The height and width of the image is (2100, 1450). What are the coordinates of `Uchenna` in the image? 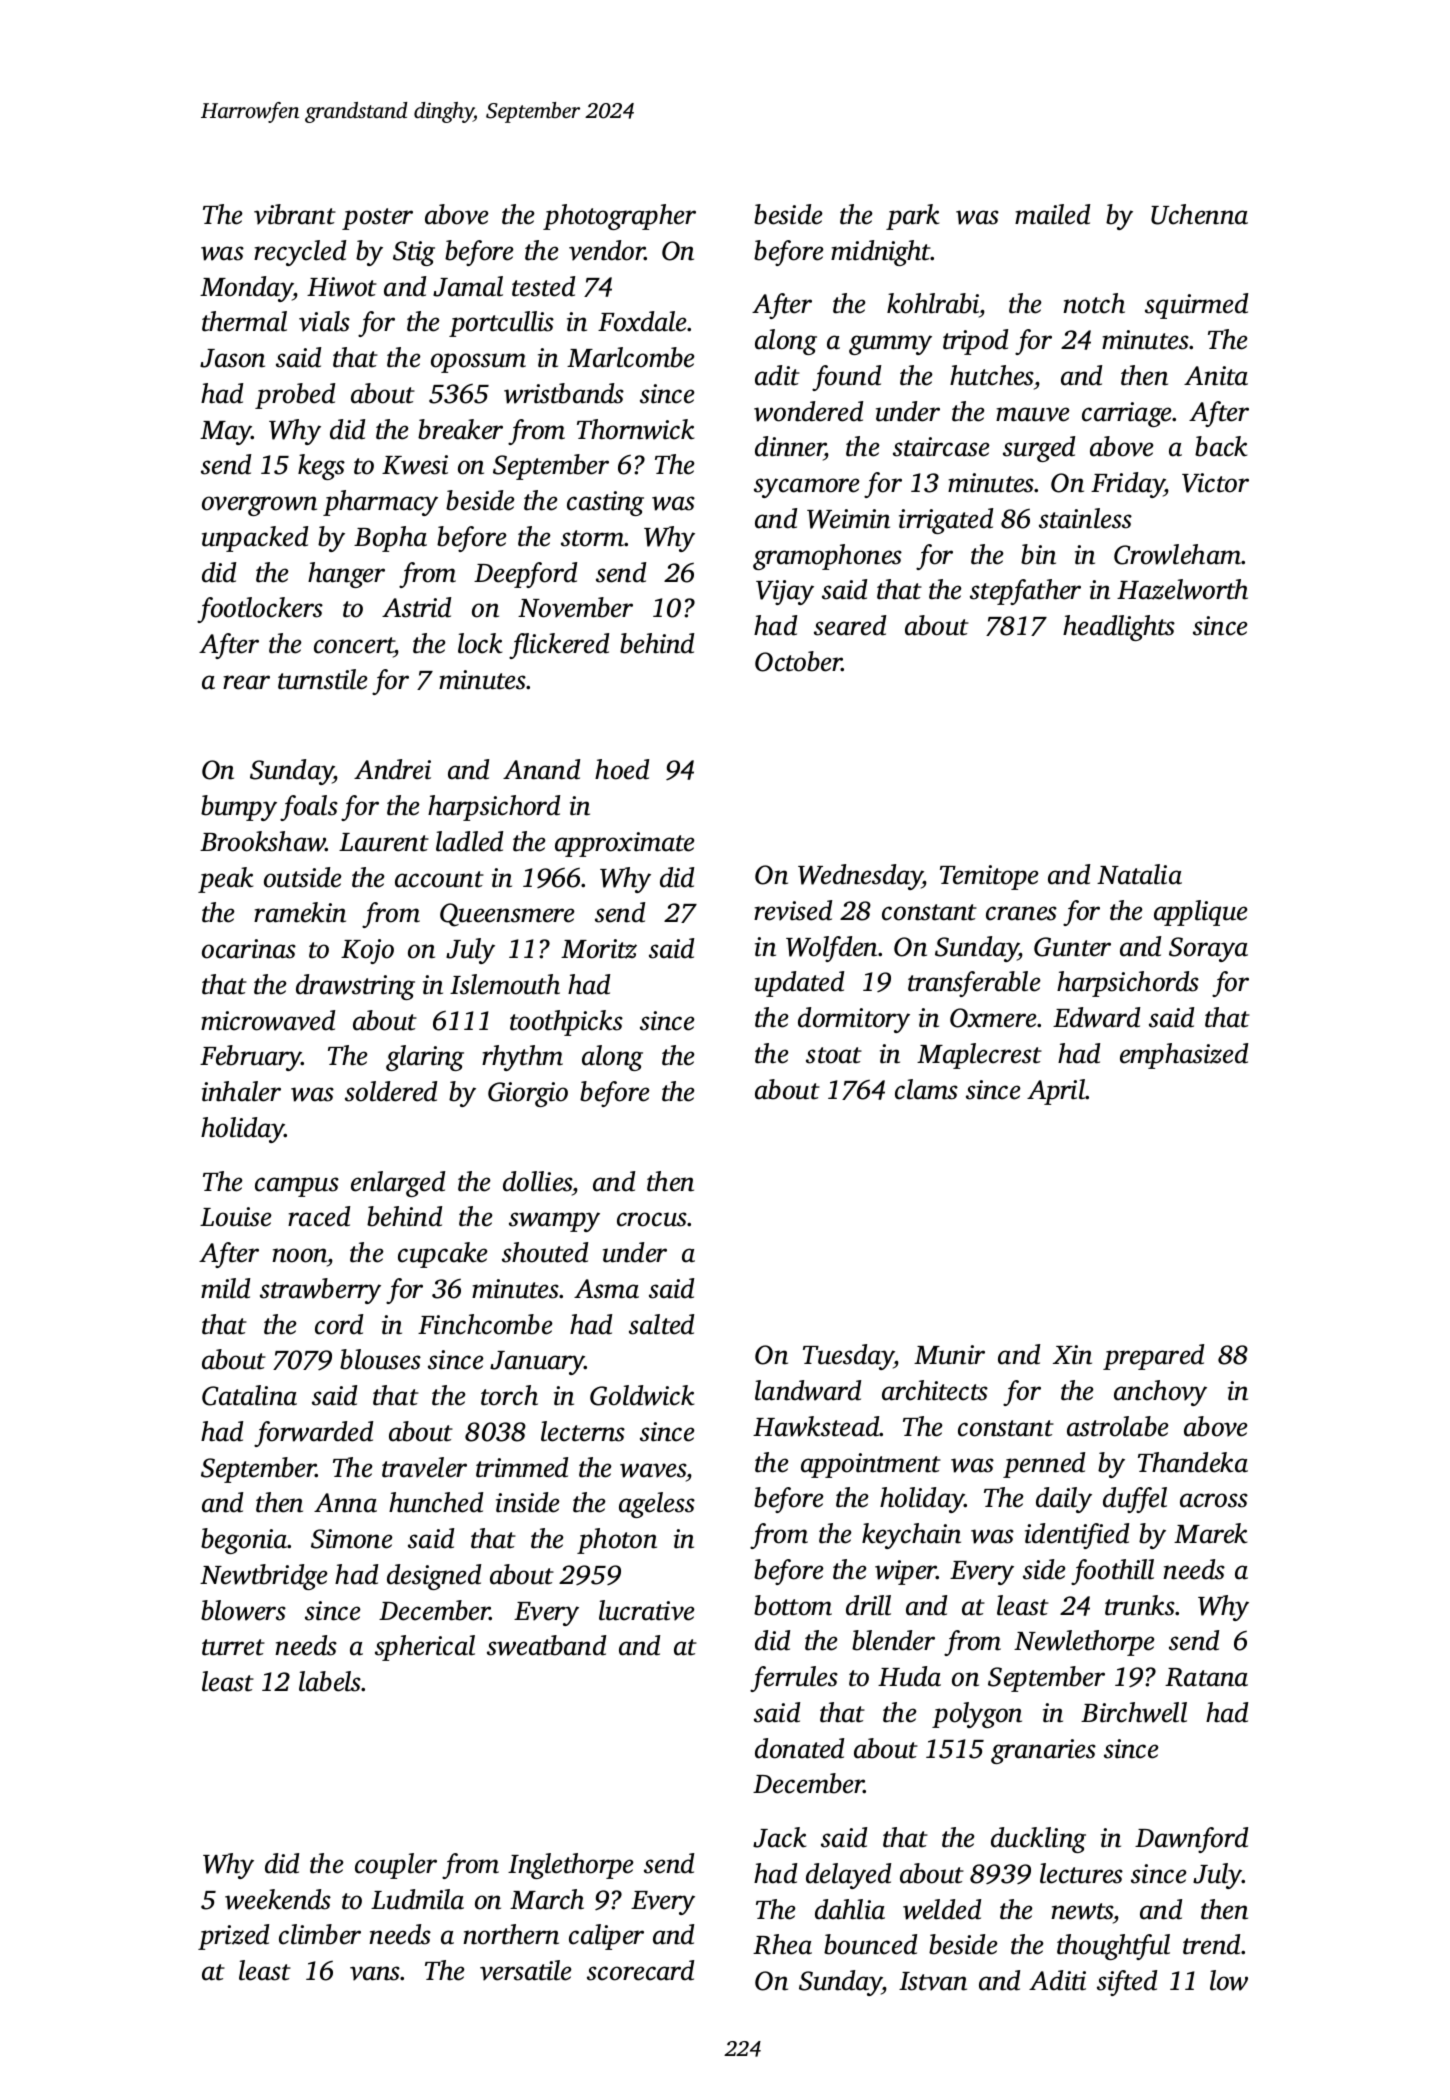 It's located at (1199, 214).
